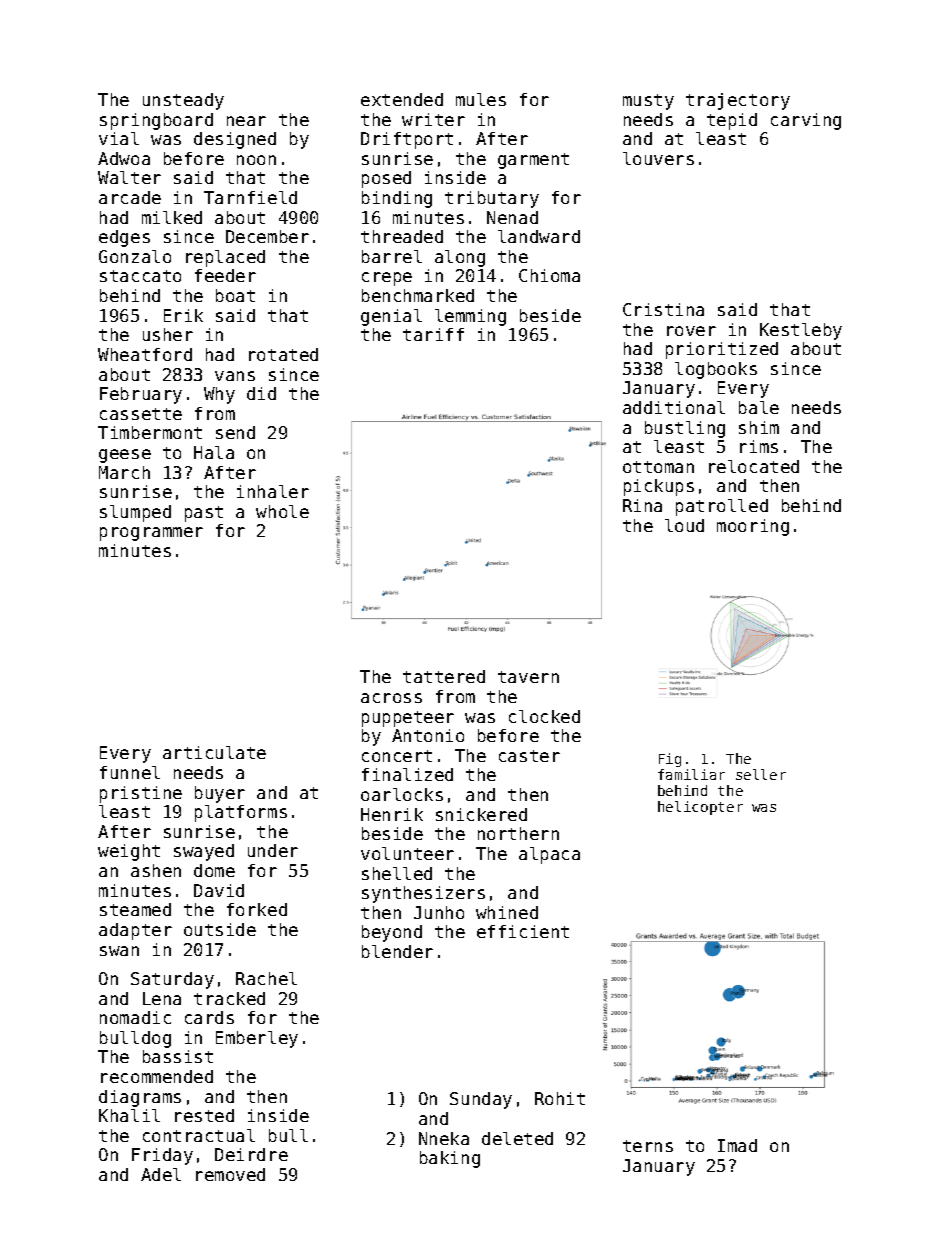  I want to click on ottoman, so click(658, 467).
